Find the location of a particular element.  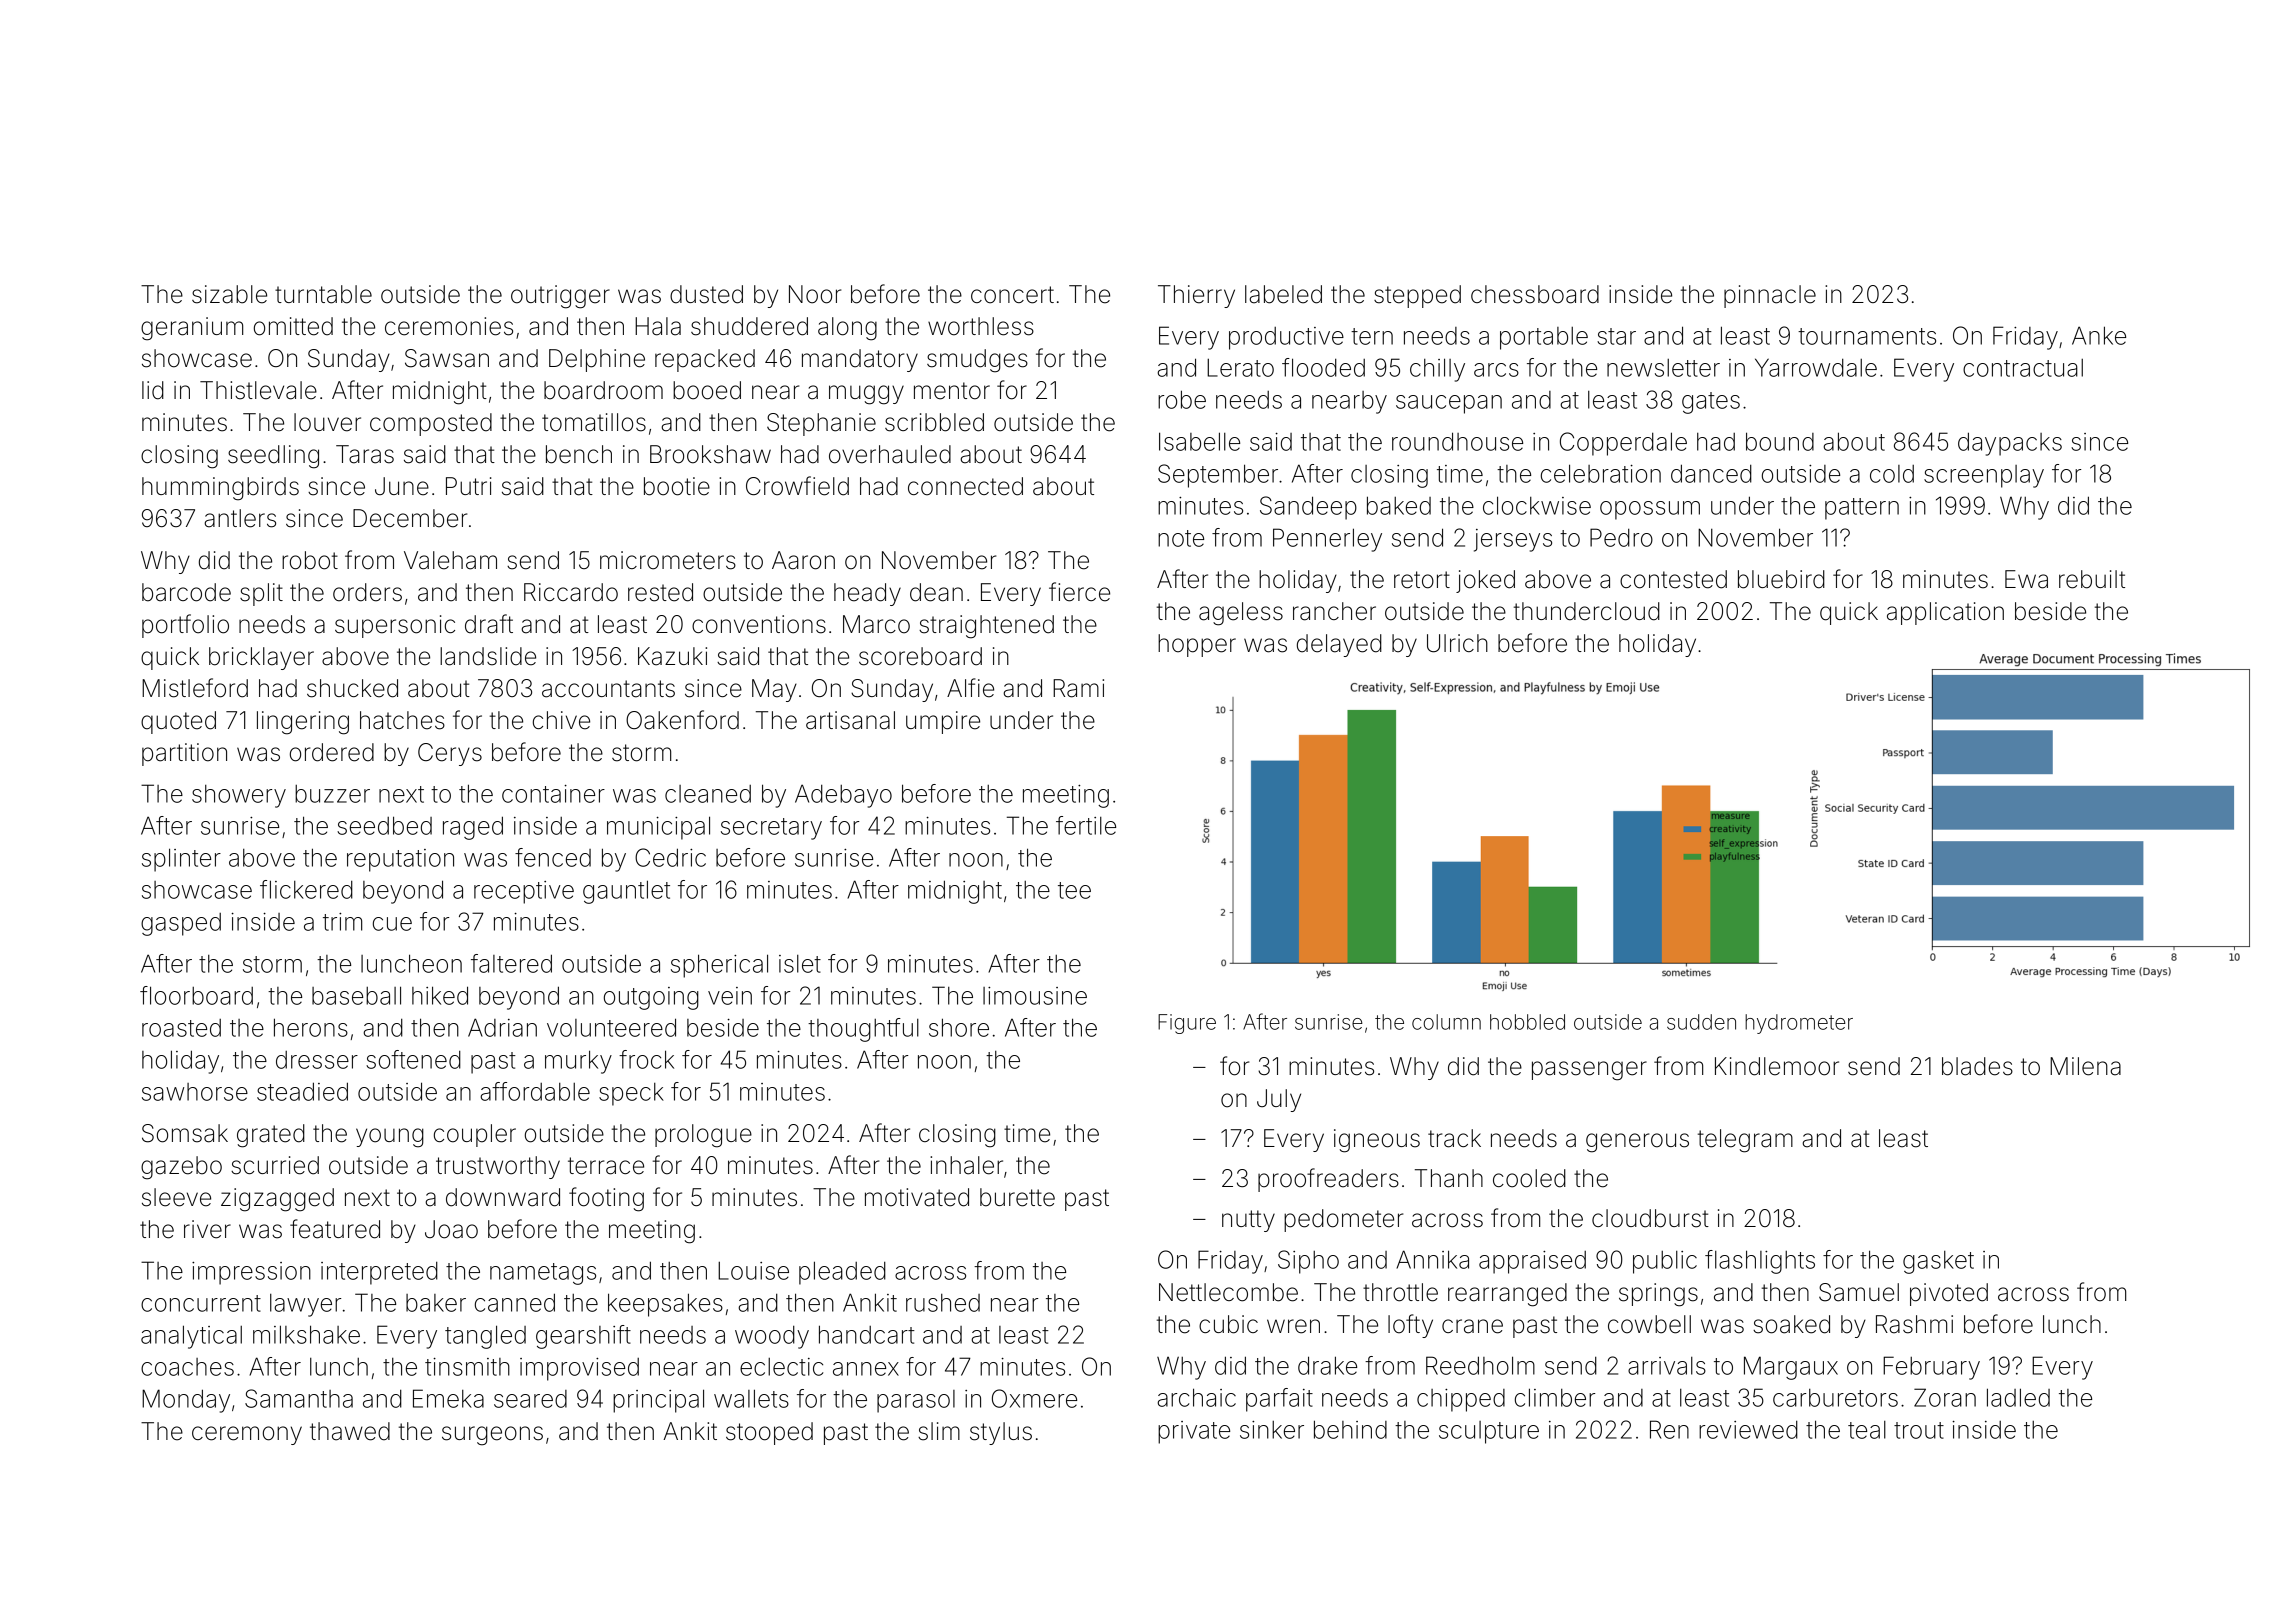

thoughtful is located at coordinates (863, 1030).
